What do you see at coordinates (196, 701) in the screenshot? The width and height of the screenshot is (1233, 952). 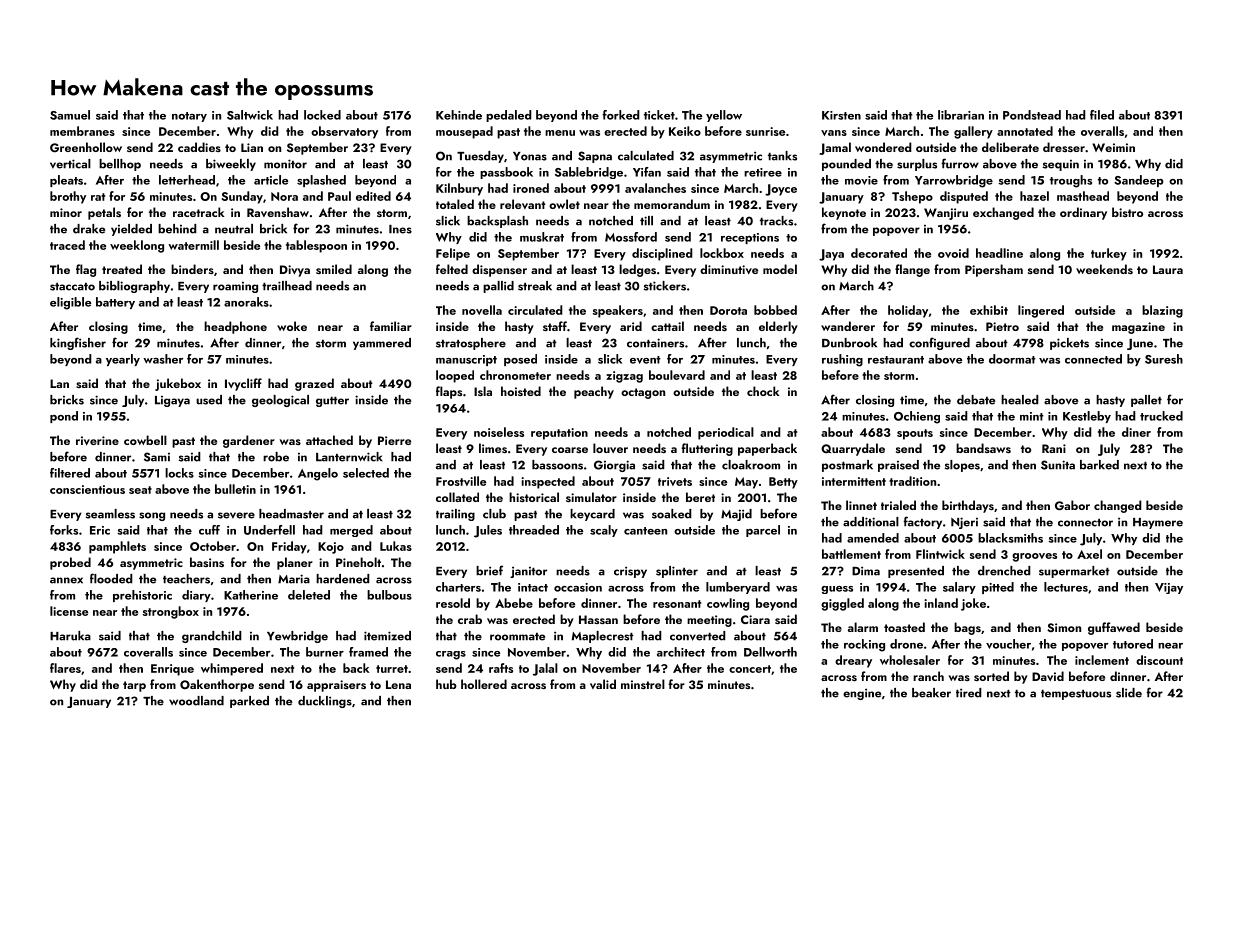 I see `woodland` at bounding box center [196, 701].
